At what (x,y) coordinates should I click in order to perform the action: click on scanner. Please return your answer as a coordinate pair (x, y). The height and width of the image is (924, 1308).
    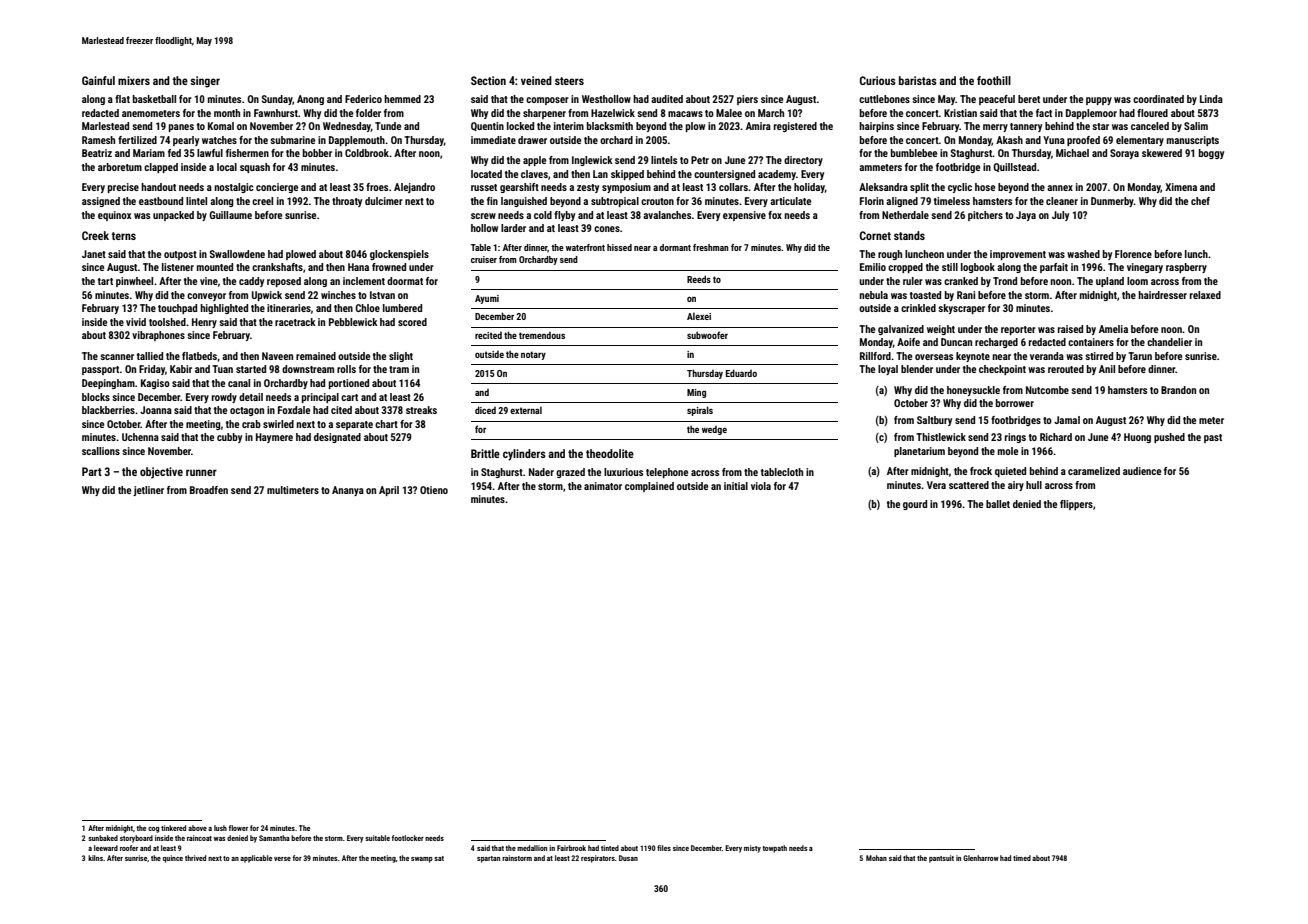
    Looking at the image, I should click on (117, 357).
